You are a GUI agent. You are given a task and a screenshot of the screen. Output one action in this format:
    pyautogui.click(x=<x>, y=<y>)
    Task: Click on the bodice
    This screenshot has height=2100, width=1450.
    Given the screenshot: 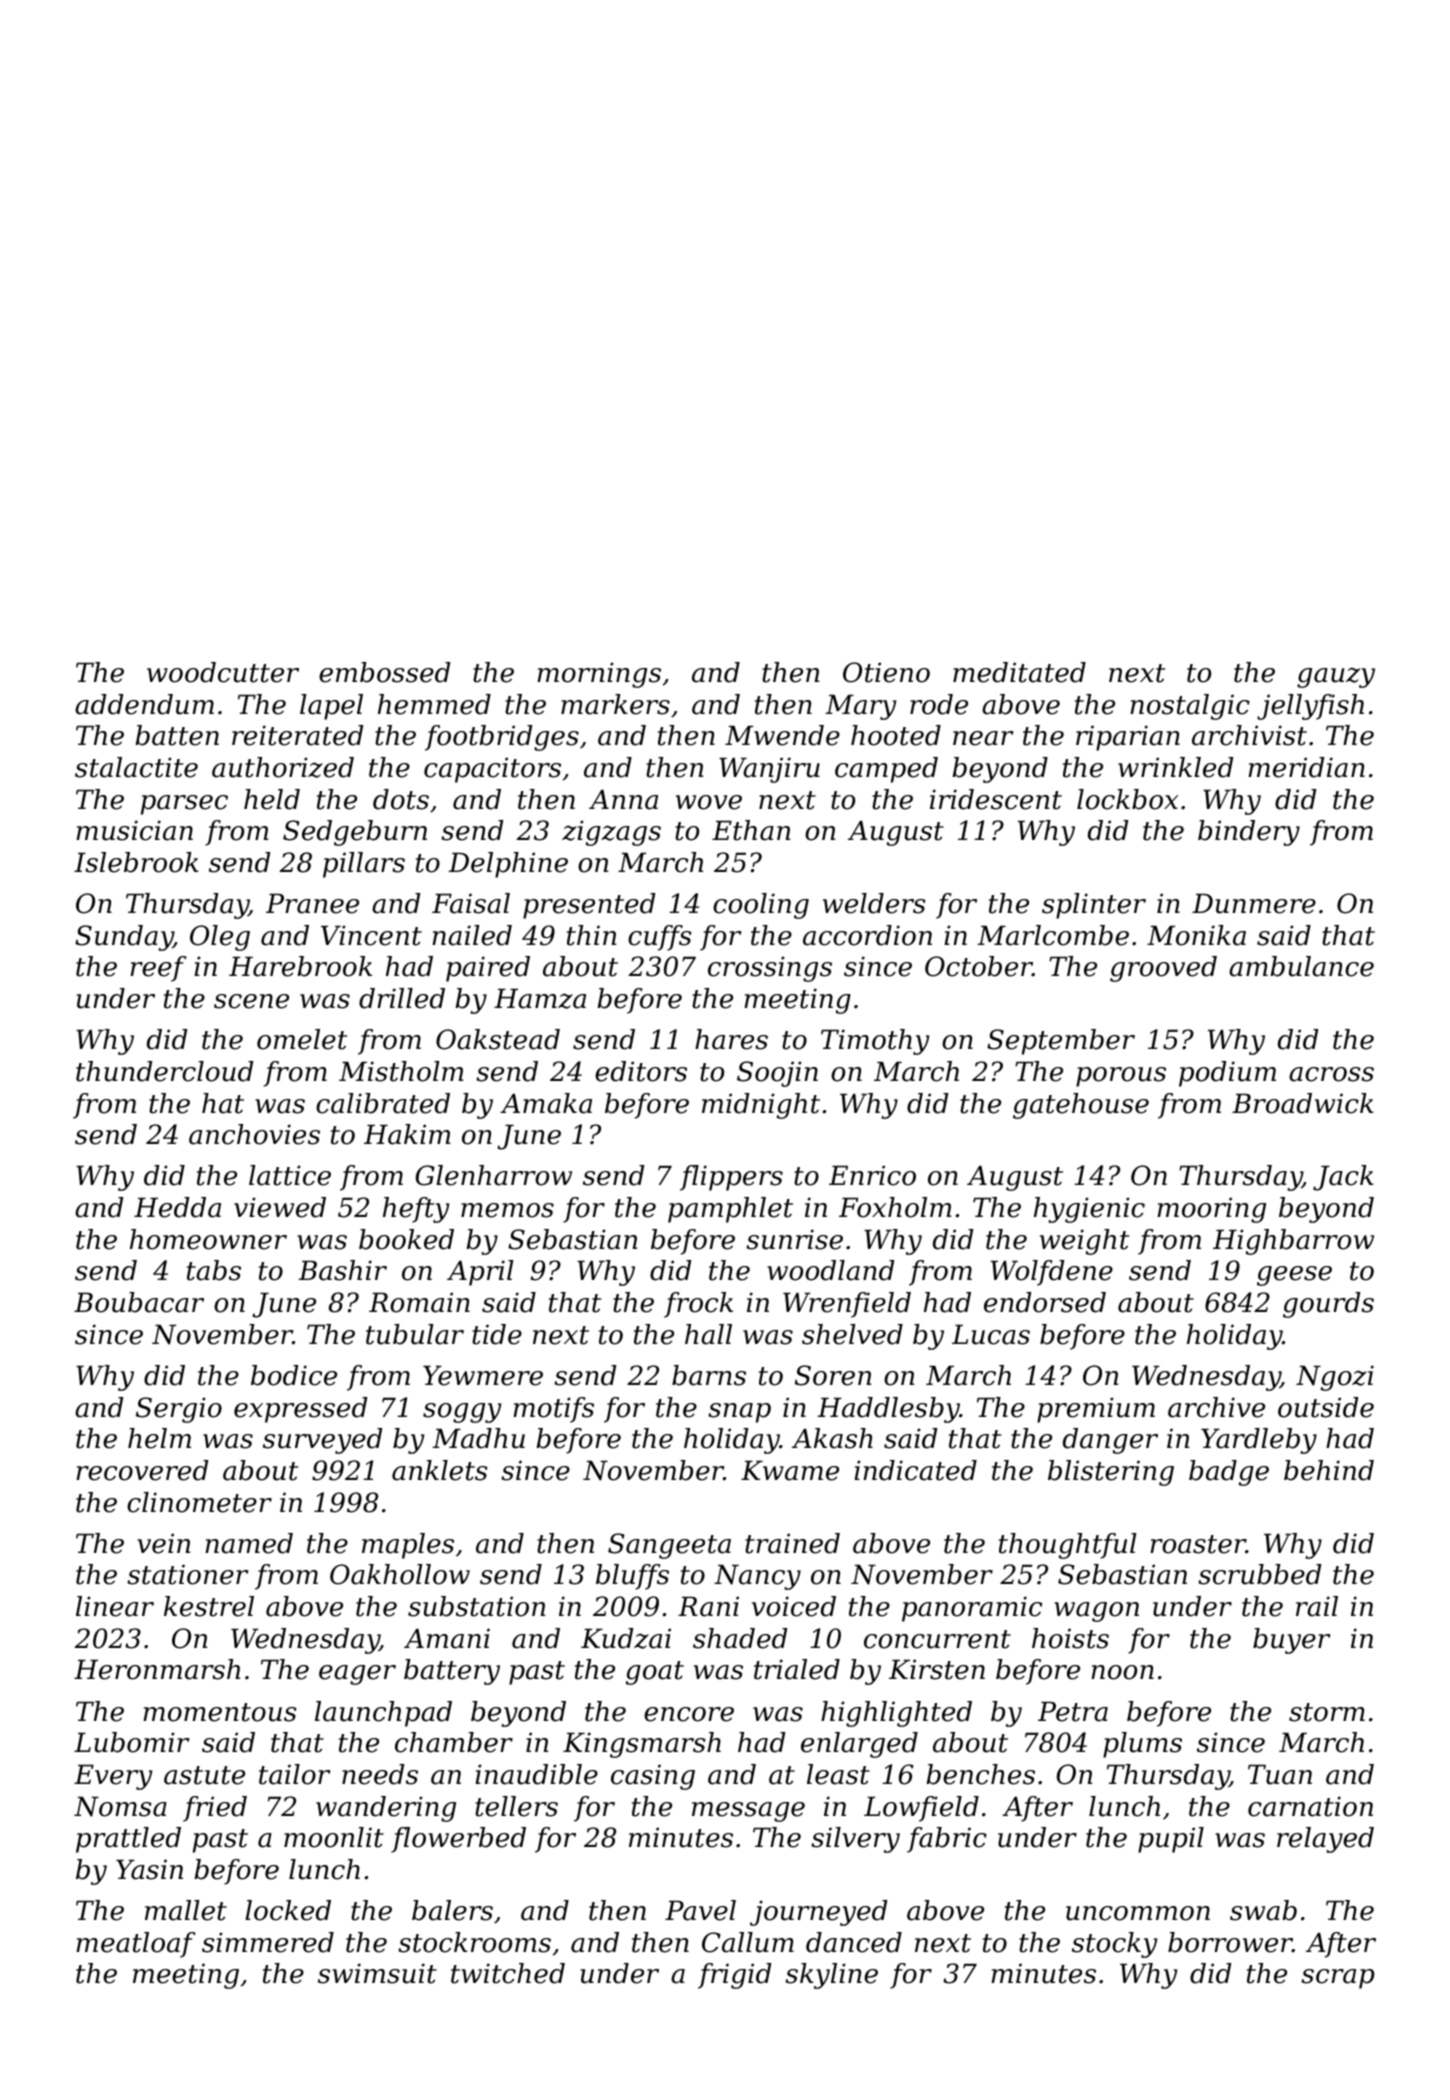 What is the action you would take?
    pyautogui.click(x=294, y=1375)
